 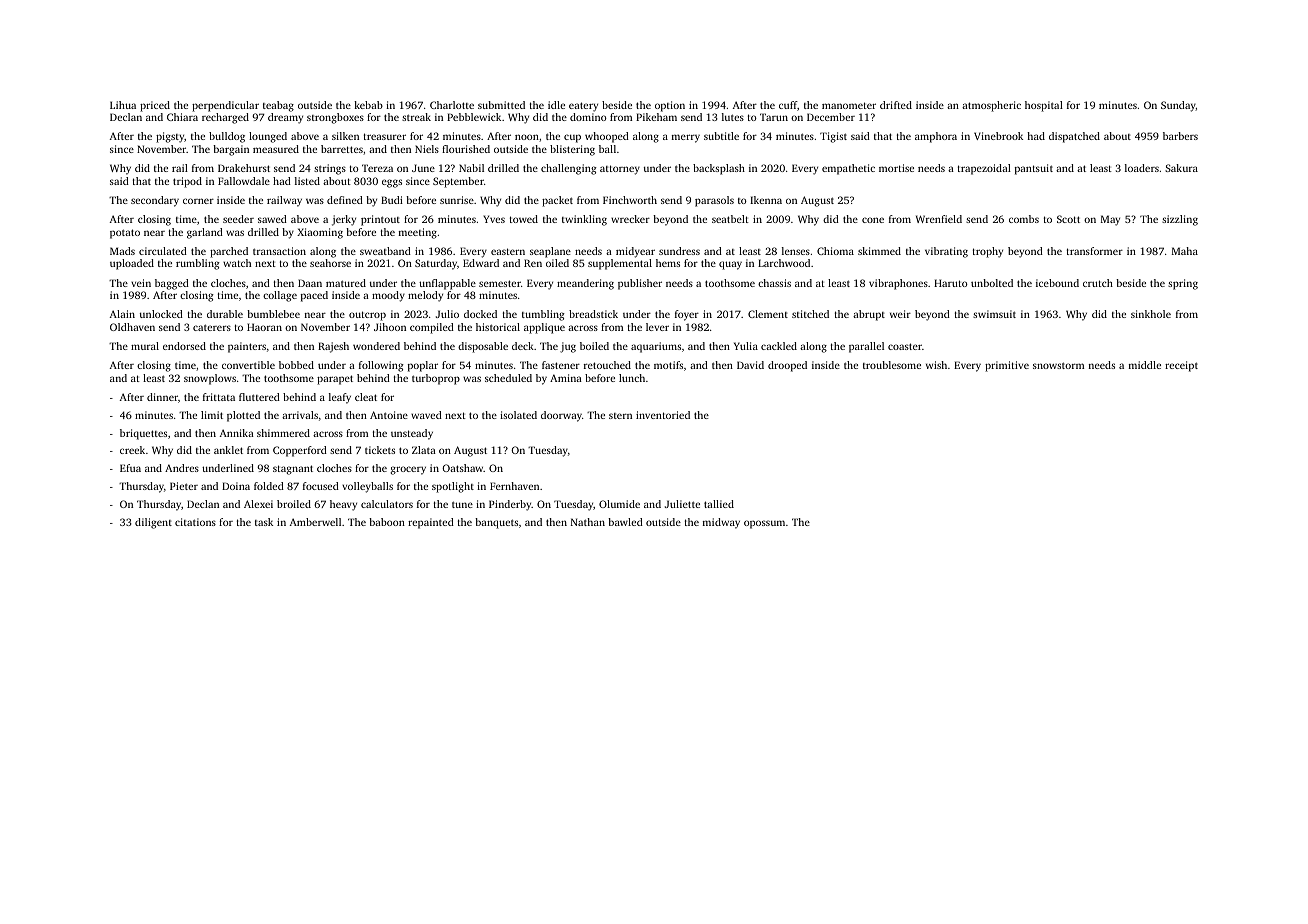 What do you see at coordinates (1181, 366) in the screenshot?
I see `receipt` at bounding box center [1181, 366].
